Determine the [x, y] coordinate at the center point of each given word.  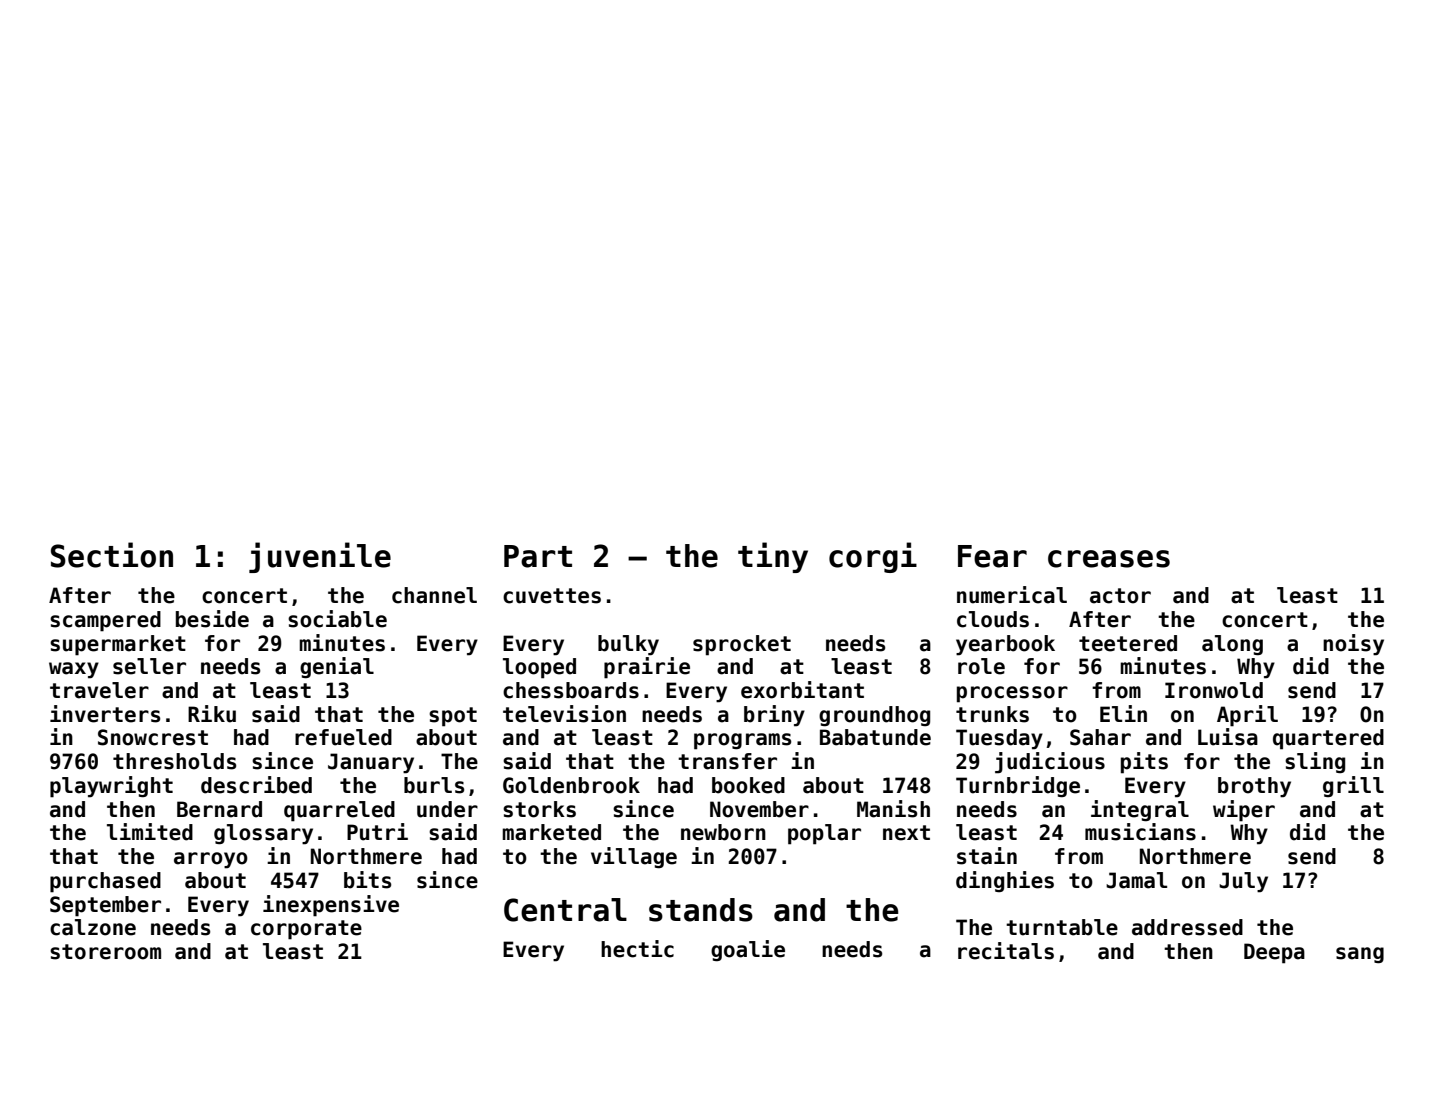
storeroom [105, 952]
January [371, 763]
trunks [992, 714]
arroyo [211, 860]
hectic [637, 949]
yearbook [1005, 645]
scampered [105, 621]
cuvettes [552, 596]
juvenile [320, 557]
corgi [873, 557]
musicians [1140, 832]
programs [742, 741]
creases [1109, 559]
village [634, 857]
